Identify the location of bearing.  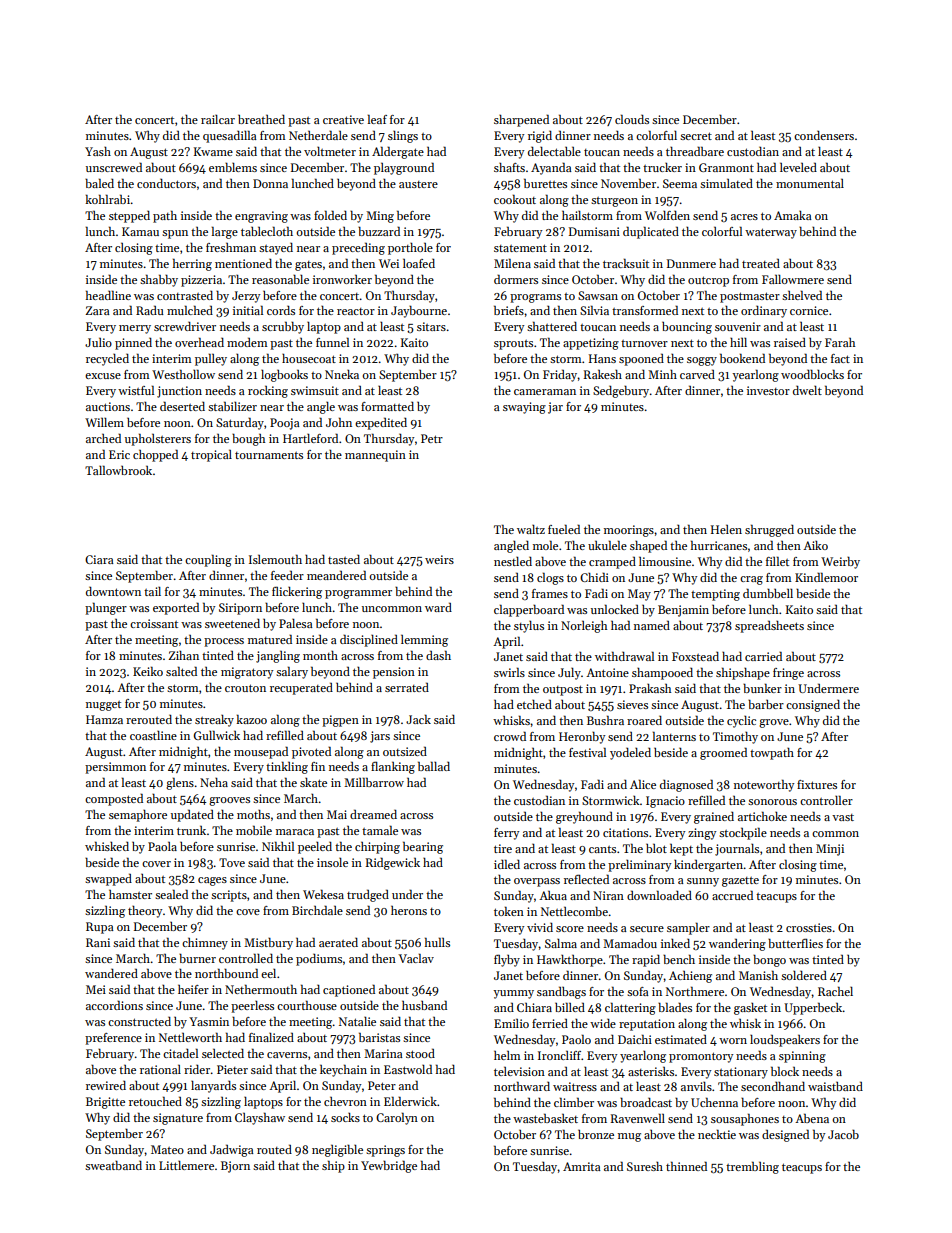
(423, 847).
